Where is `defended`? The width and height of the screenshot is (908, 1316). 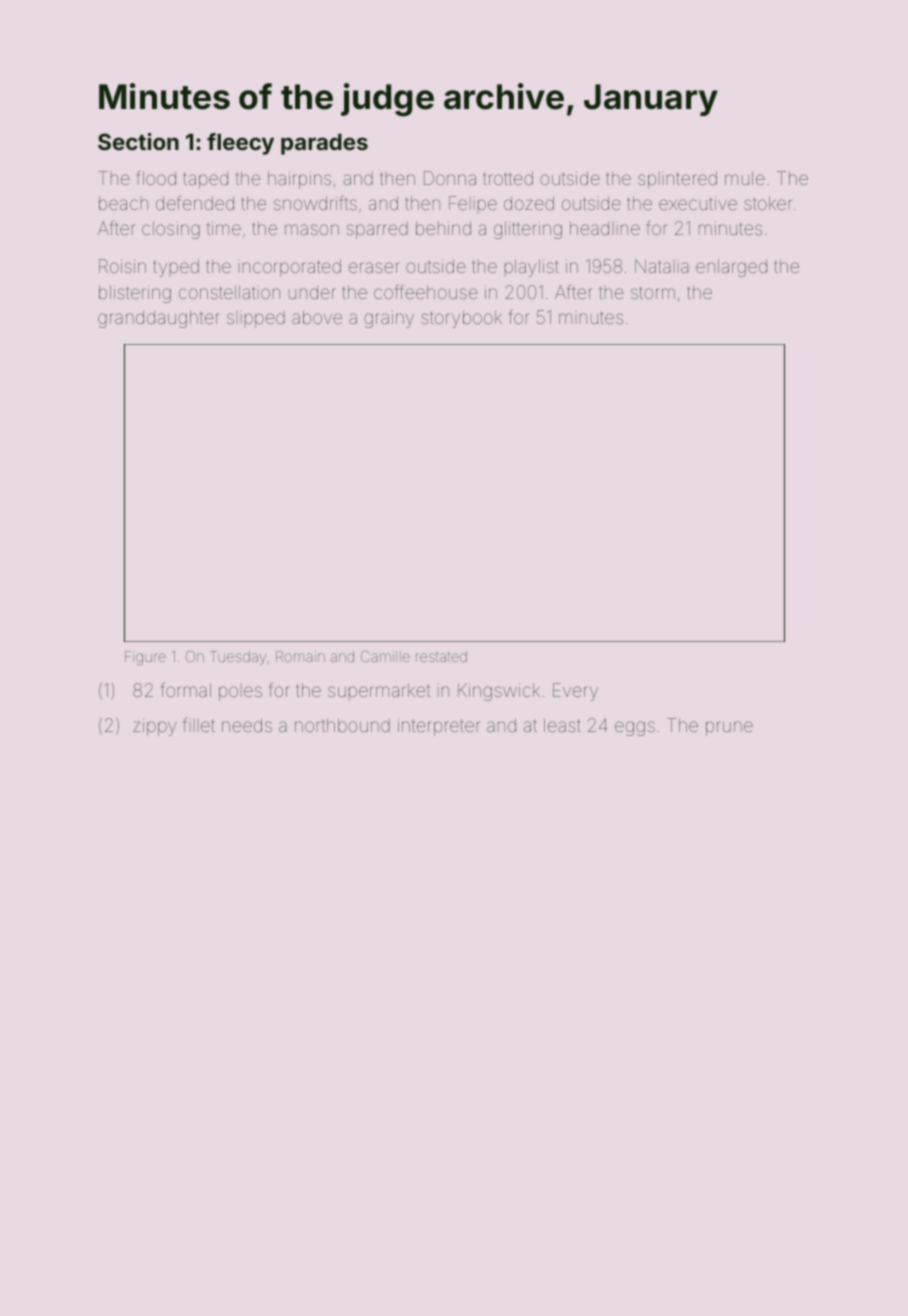 defended is located at coordinates (195, 203).
